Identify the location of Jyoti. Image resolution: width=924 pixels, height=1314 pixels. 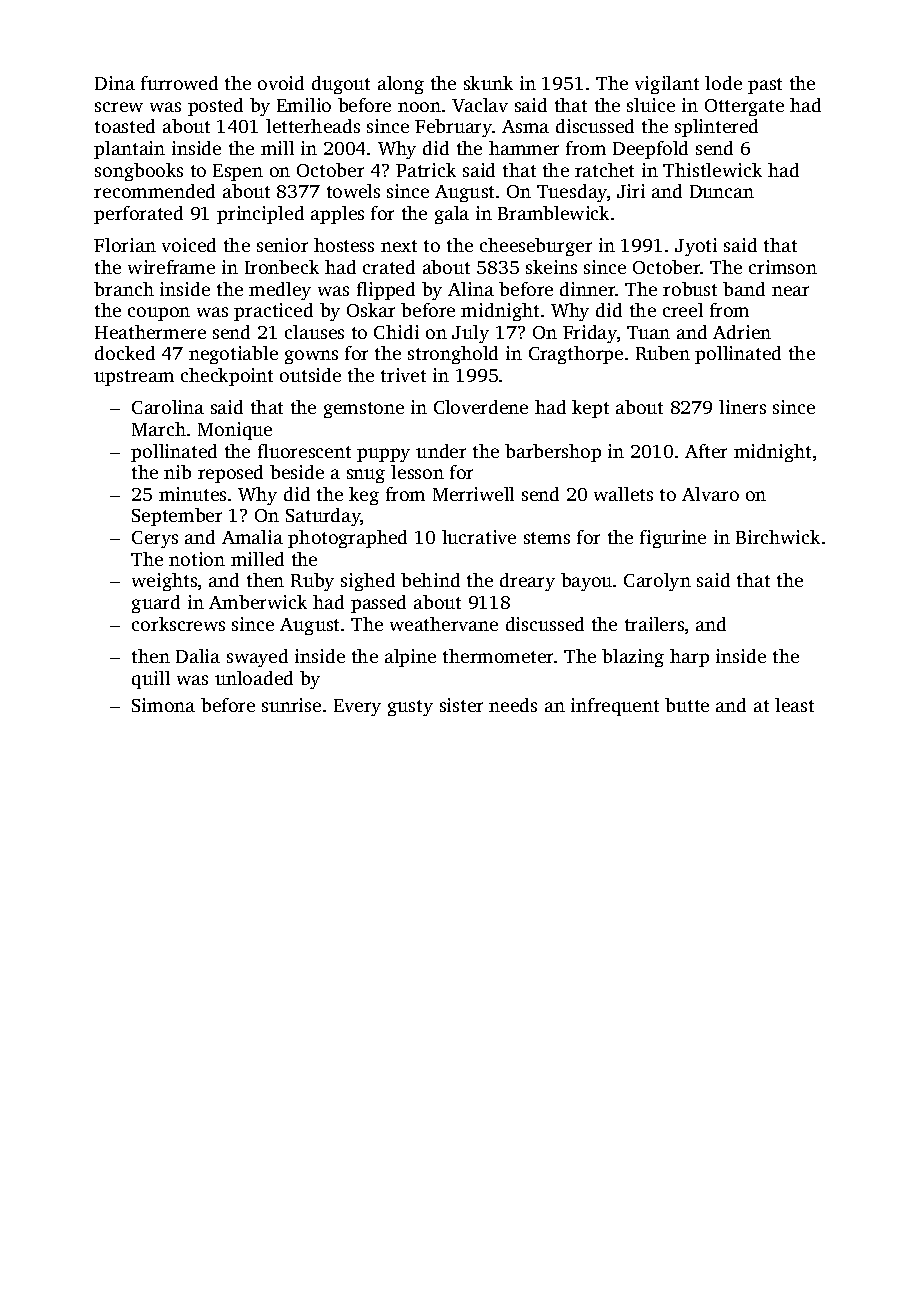
(696, 247).
